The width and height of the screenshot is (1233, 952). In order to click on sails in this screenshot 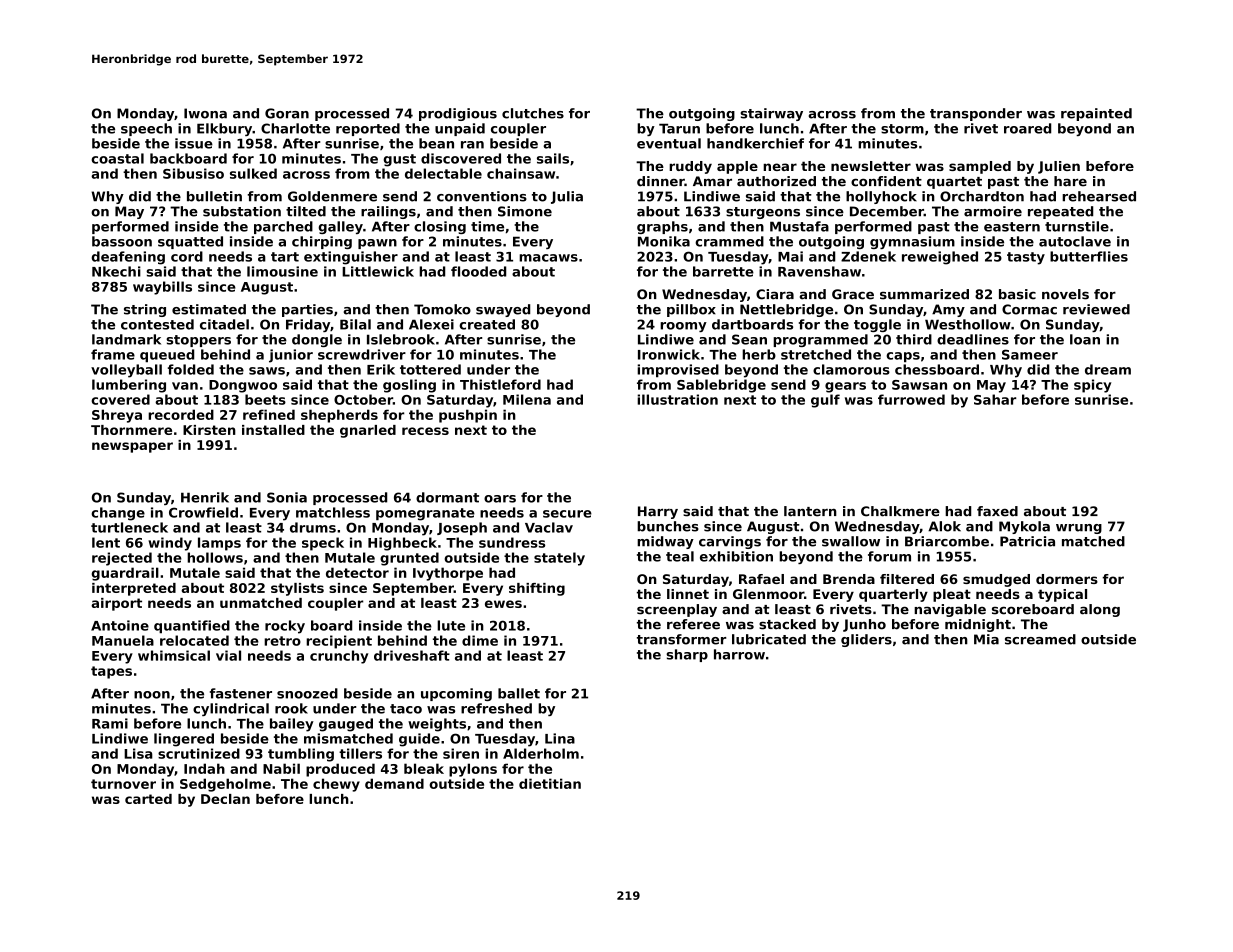, I will do `click(553, 158)`.
